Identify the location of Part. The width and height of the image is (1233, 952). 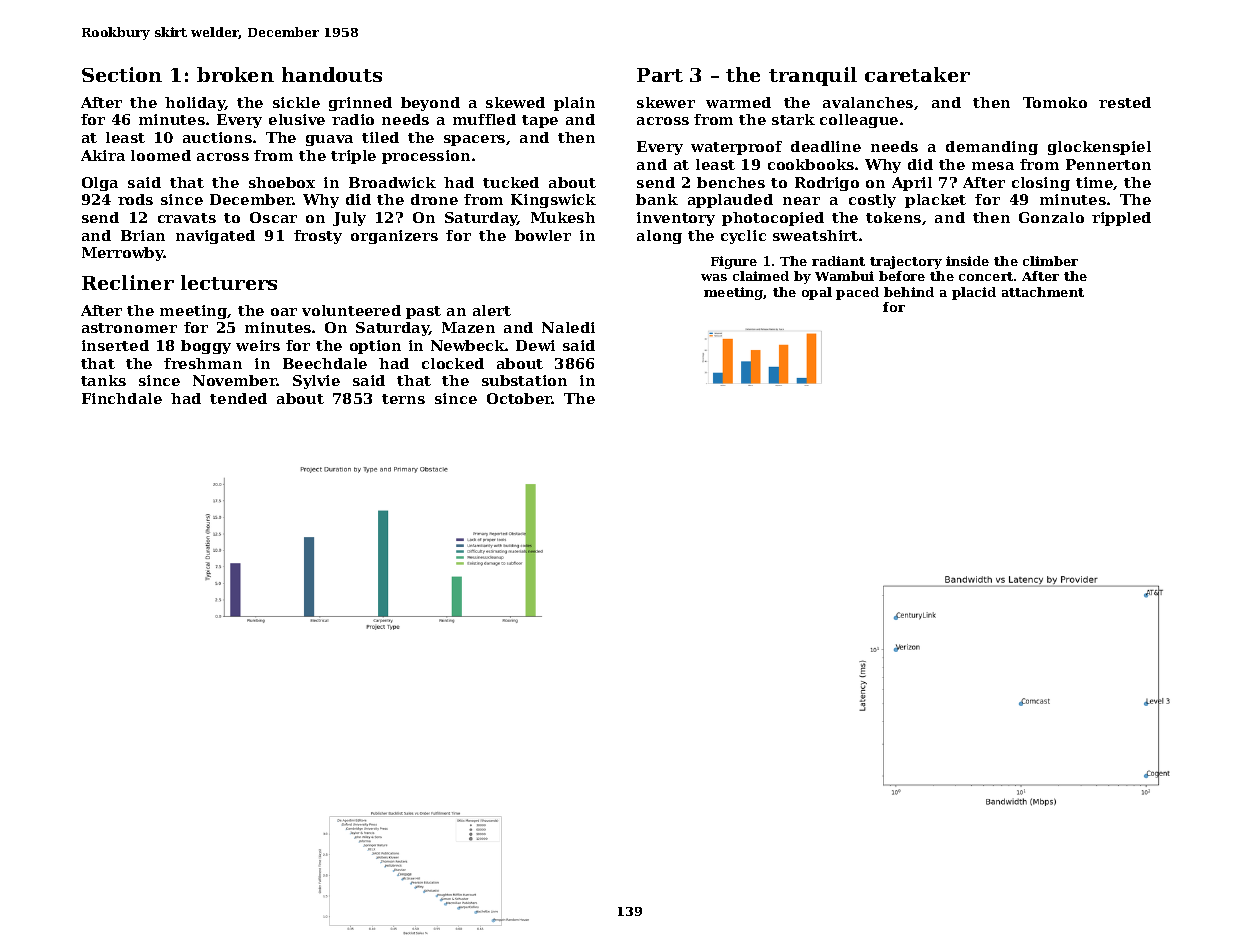
(660, 75).
